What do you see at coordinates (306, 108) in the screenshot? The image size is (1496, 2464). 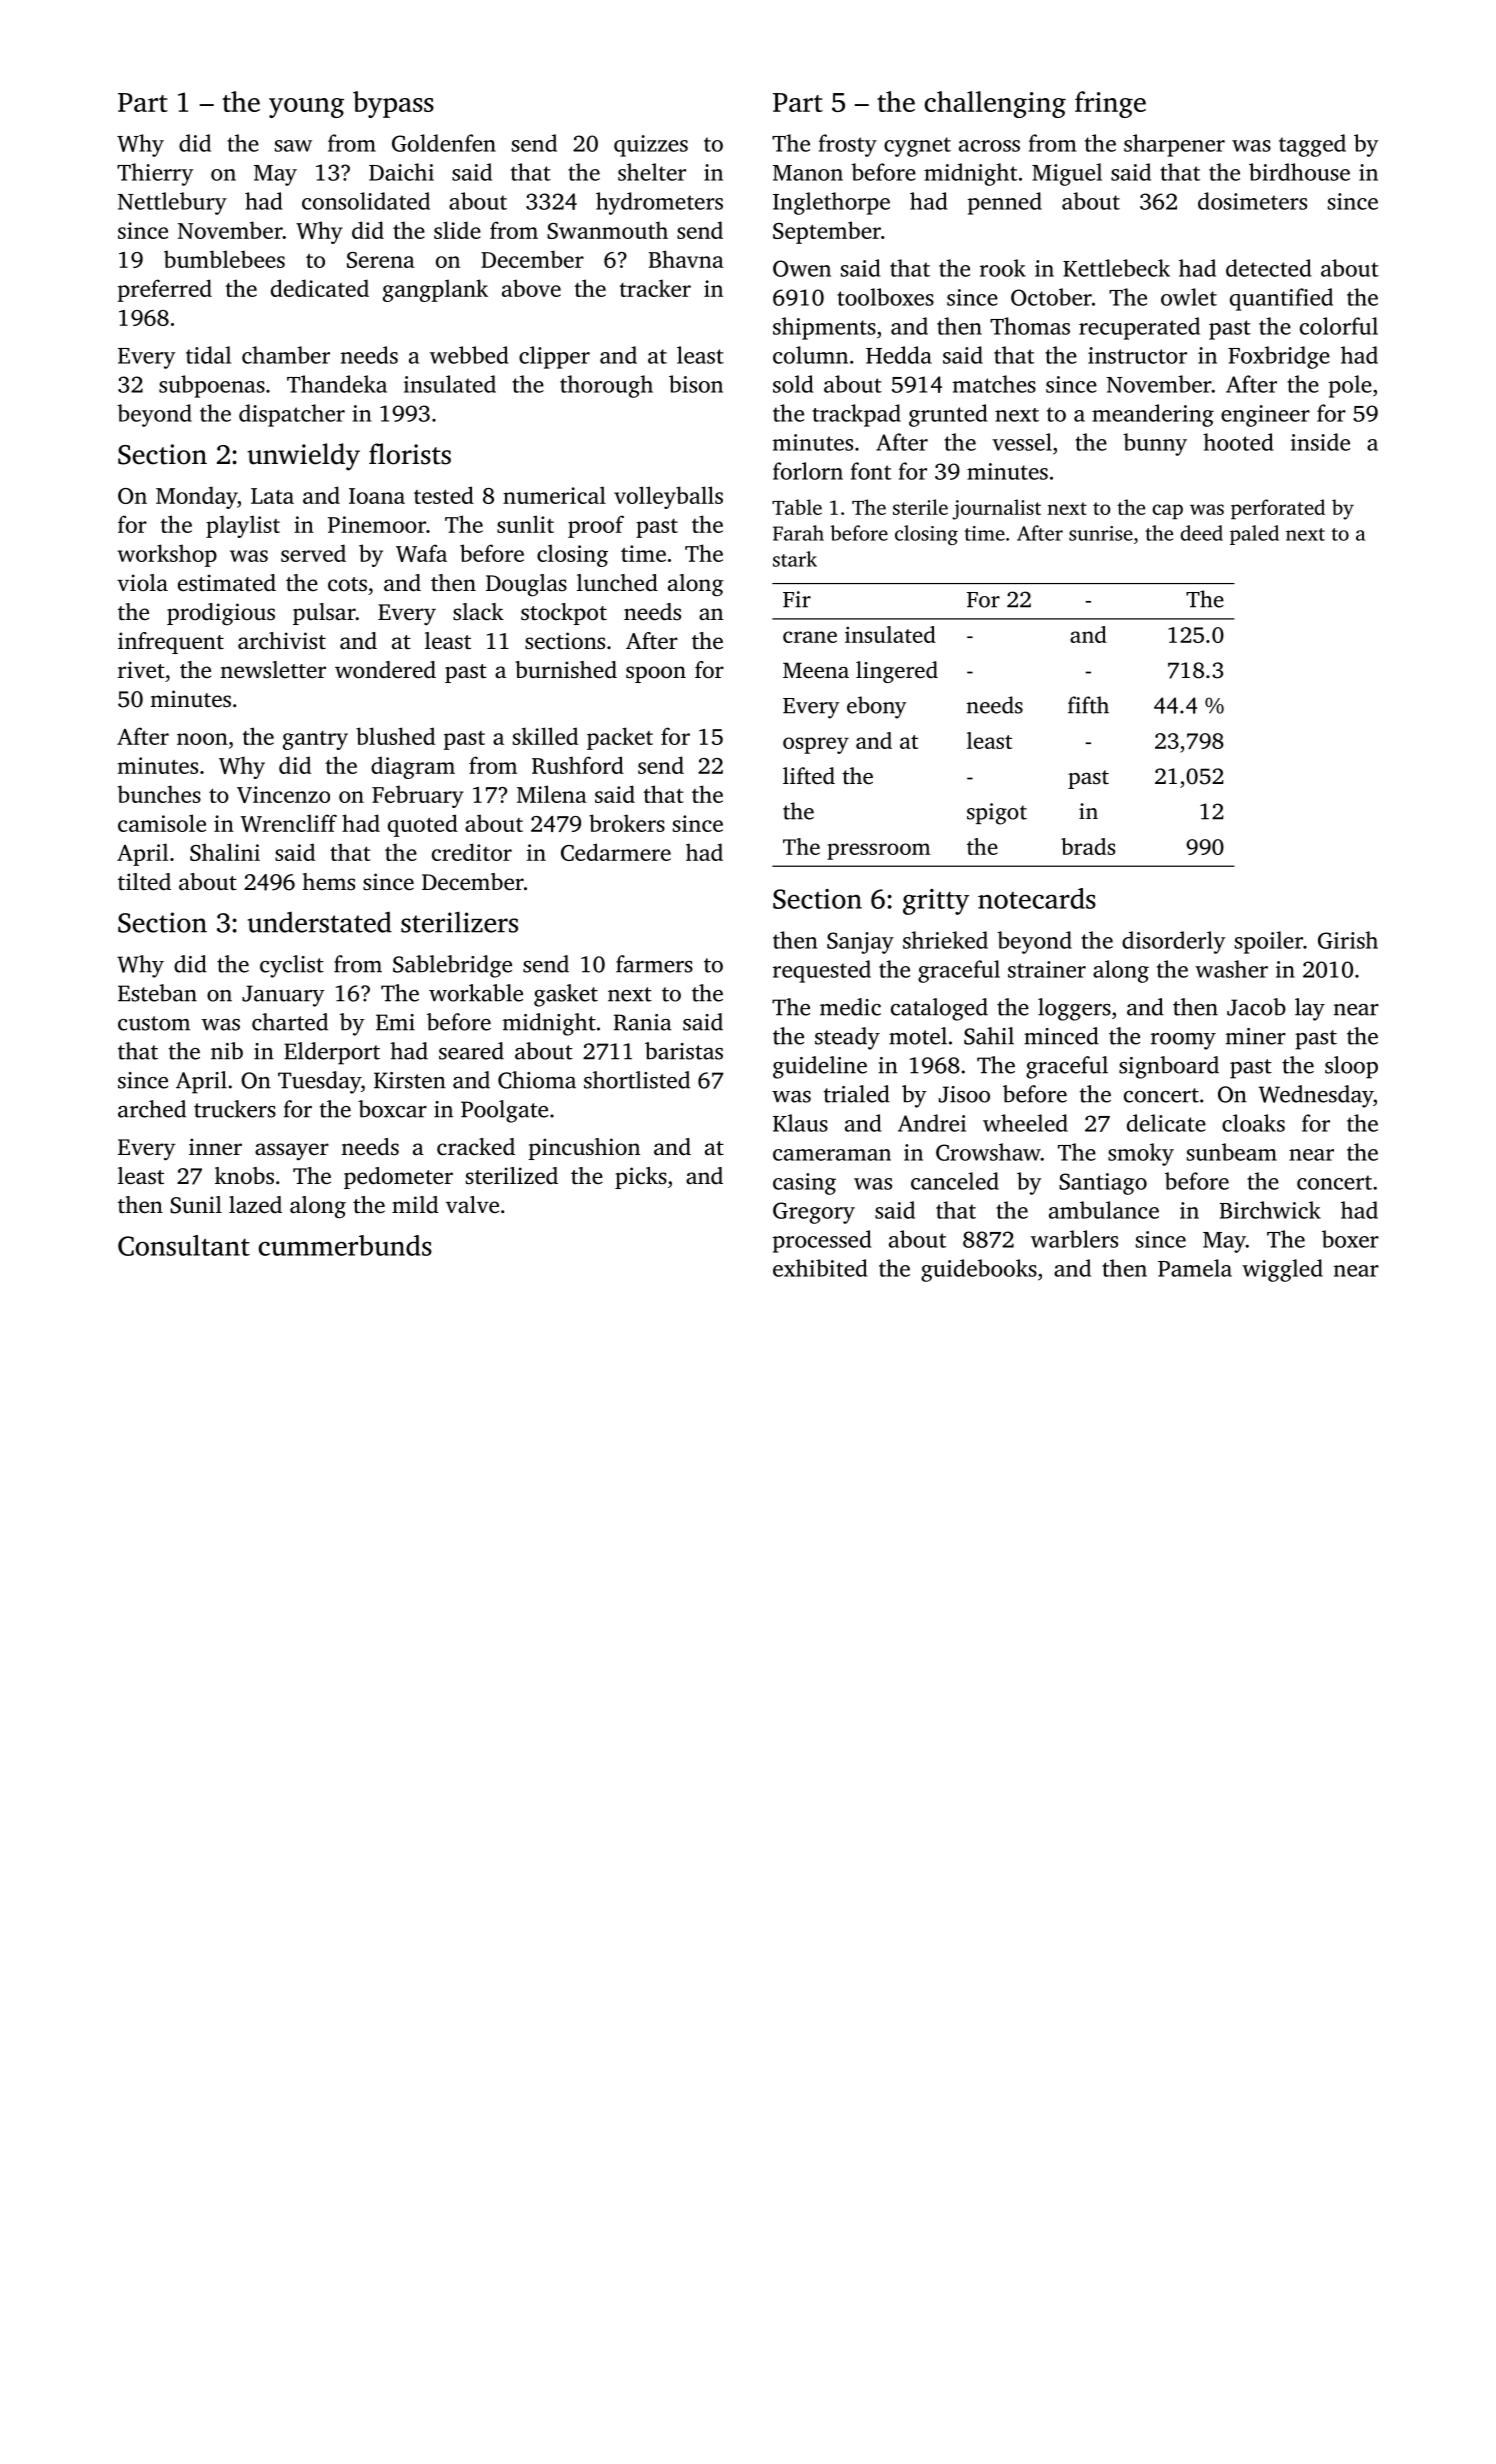 I see `young` at bounding box center [306, 108].
